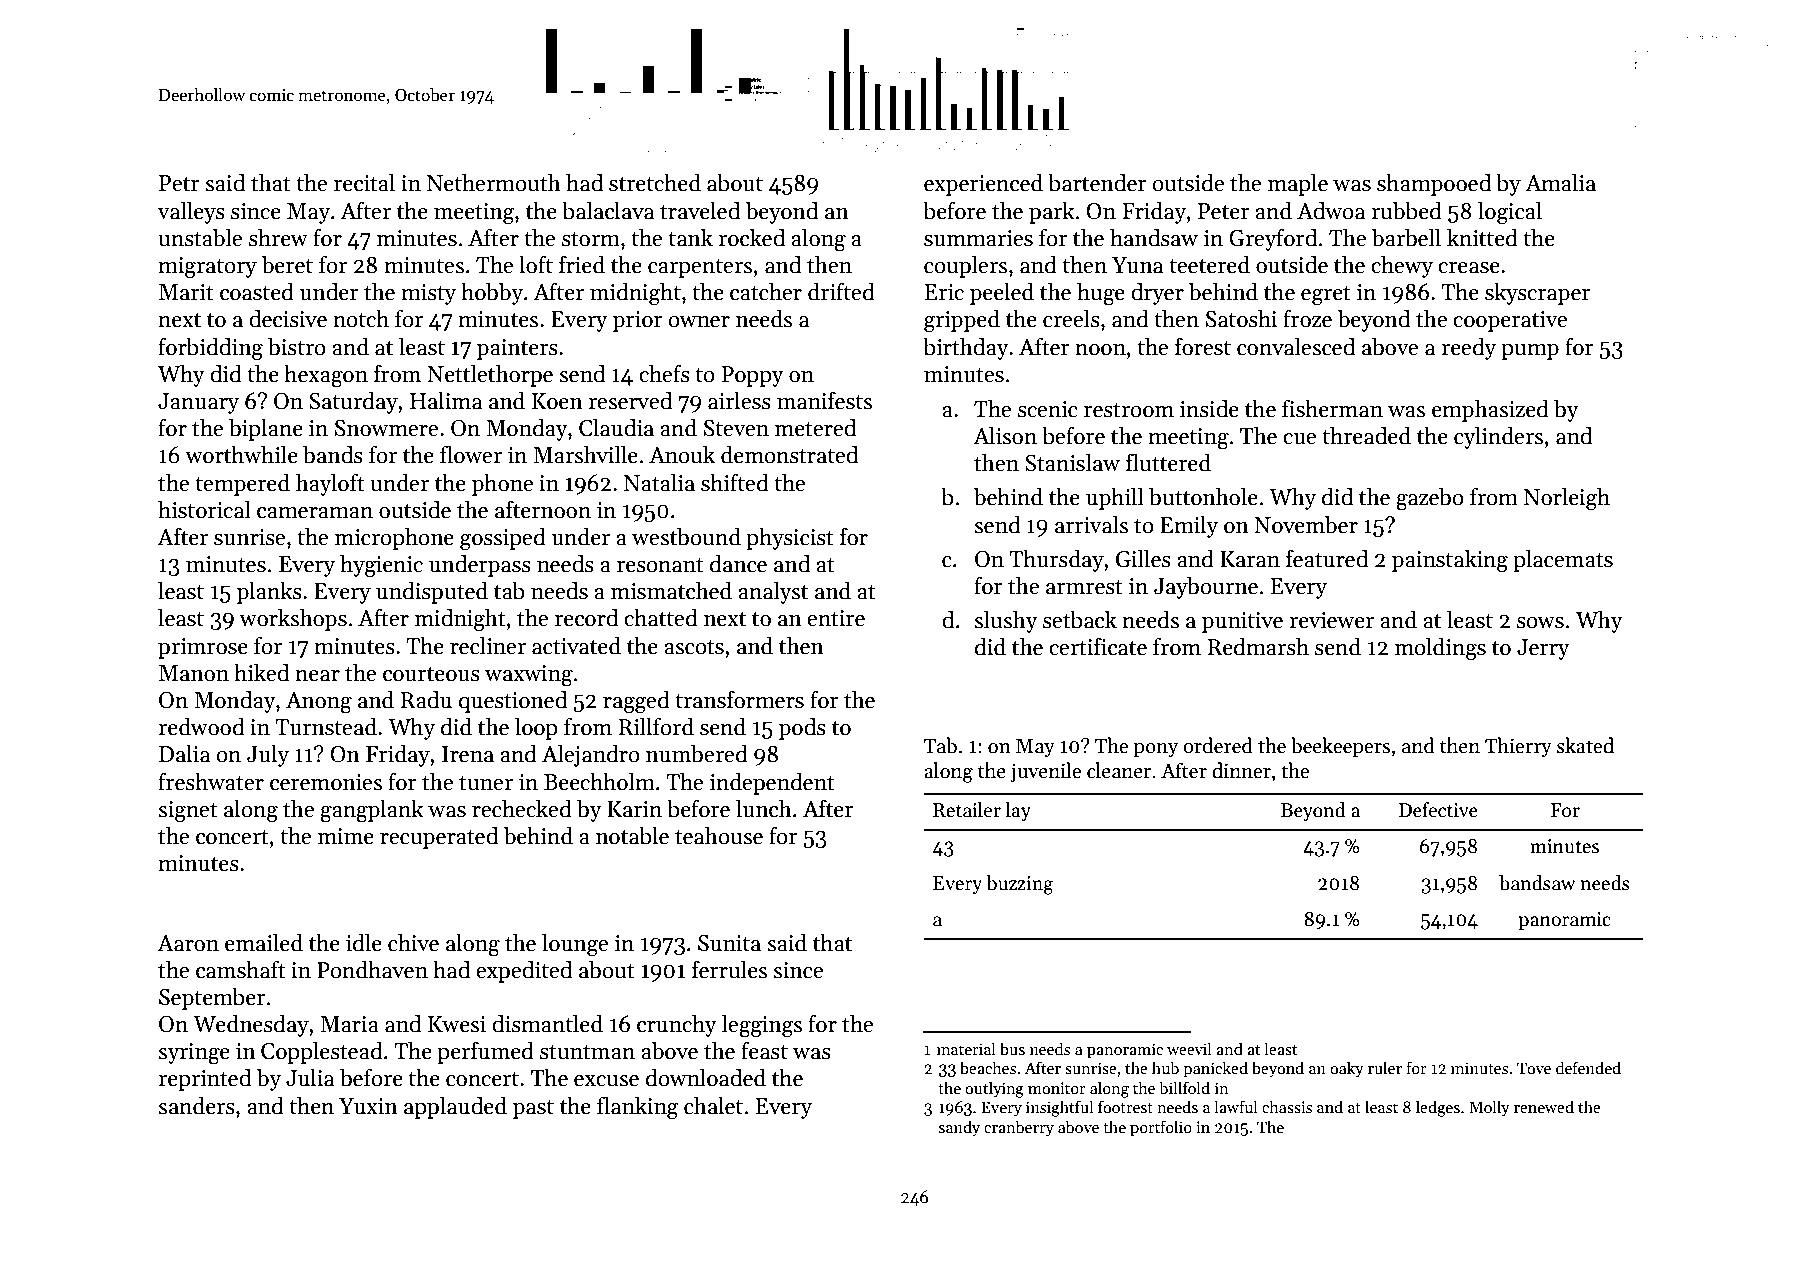 Image resolution: width=1801 pixels, height=1274 pixels. I want to click on certificate, so click(1098, 647).
